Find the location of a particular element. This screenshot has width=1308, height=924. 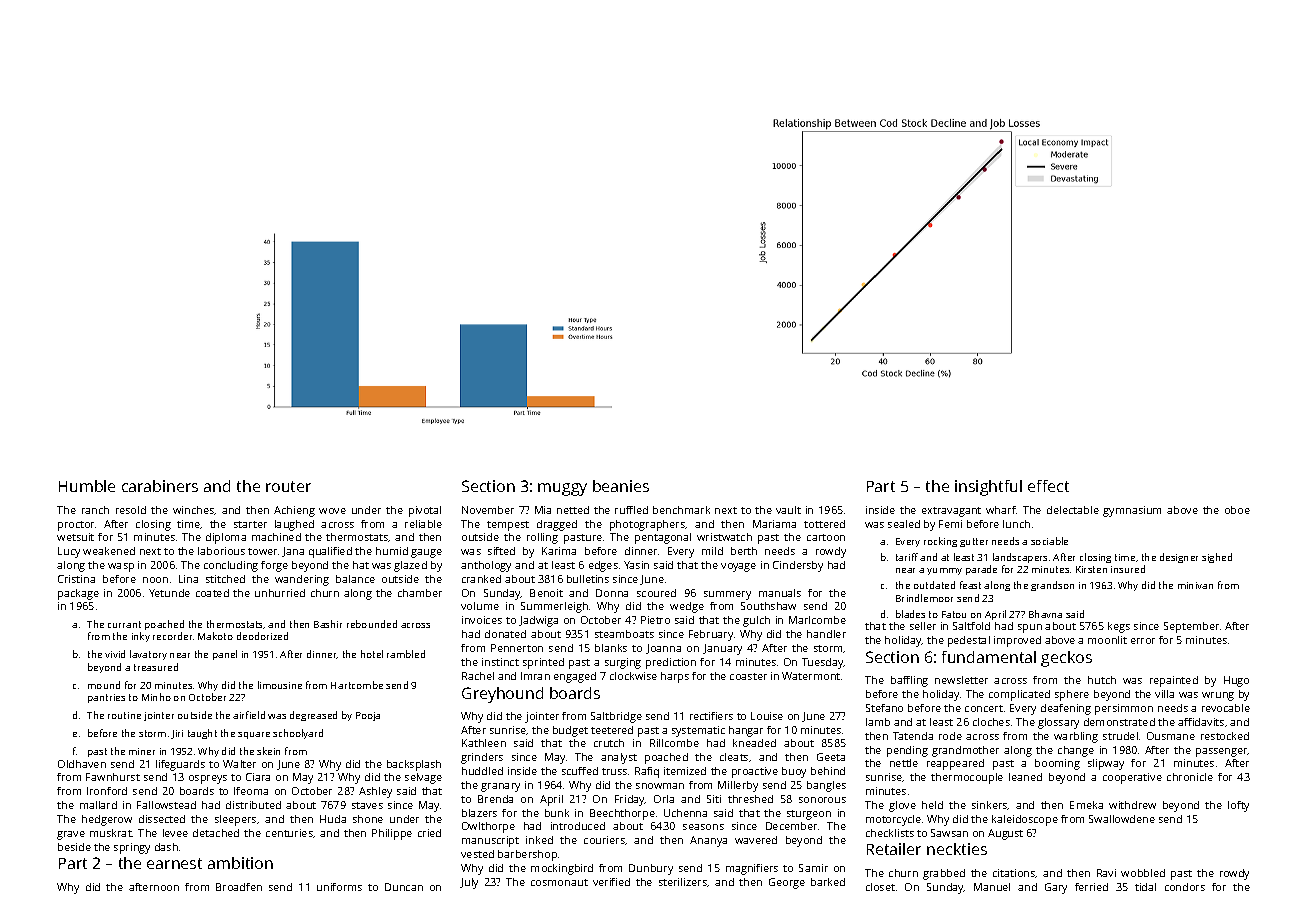

Pennerton is located at coordinates (517, 648).
